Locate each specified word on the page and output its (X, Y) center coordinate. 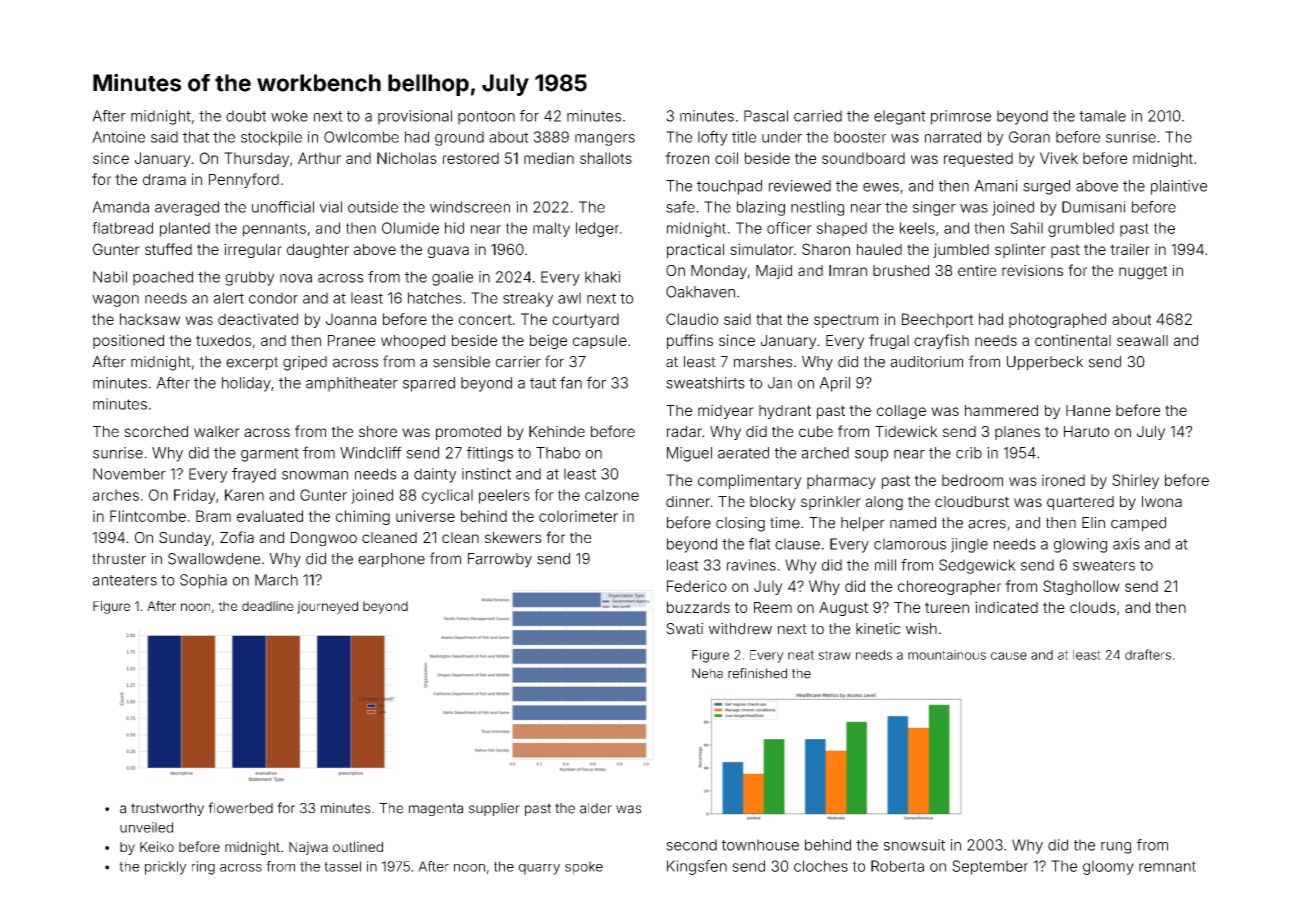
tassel (342, 866)
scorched (156, 431)
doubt (246, 116)
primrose (961, 117)
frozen (687, 158)
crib (969, 453)
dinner (688, 501)
